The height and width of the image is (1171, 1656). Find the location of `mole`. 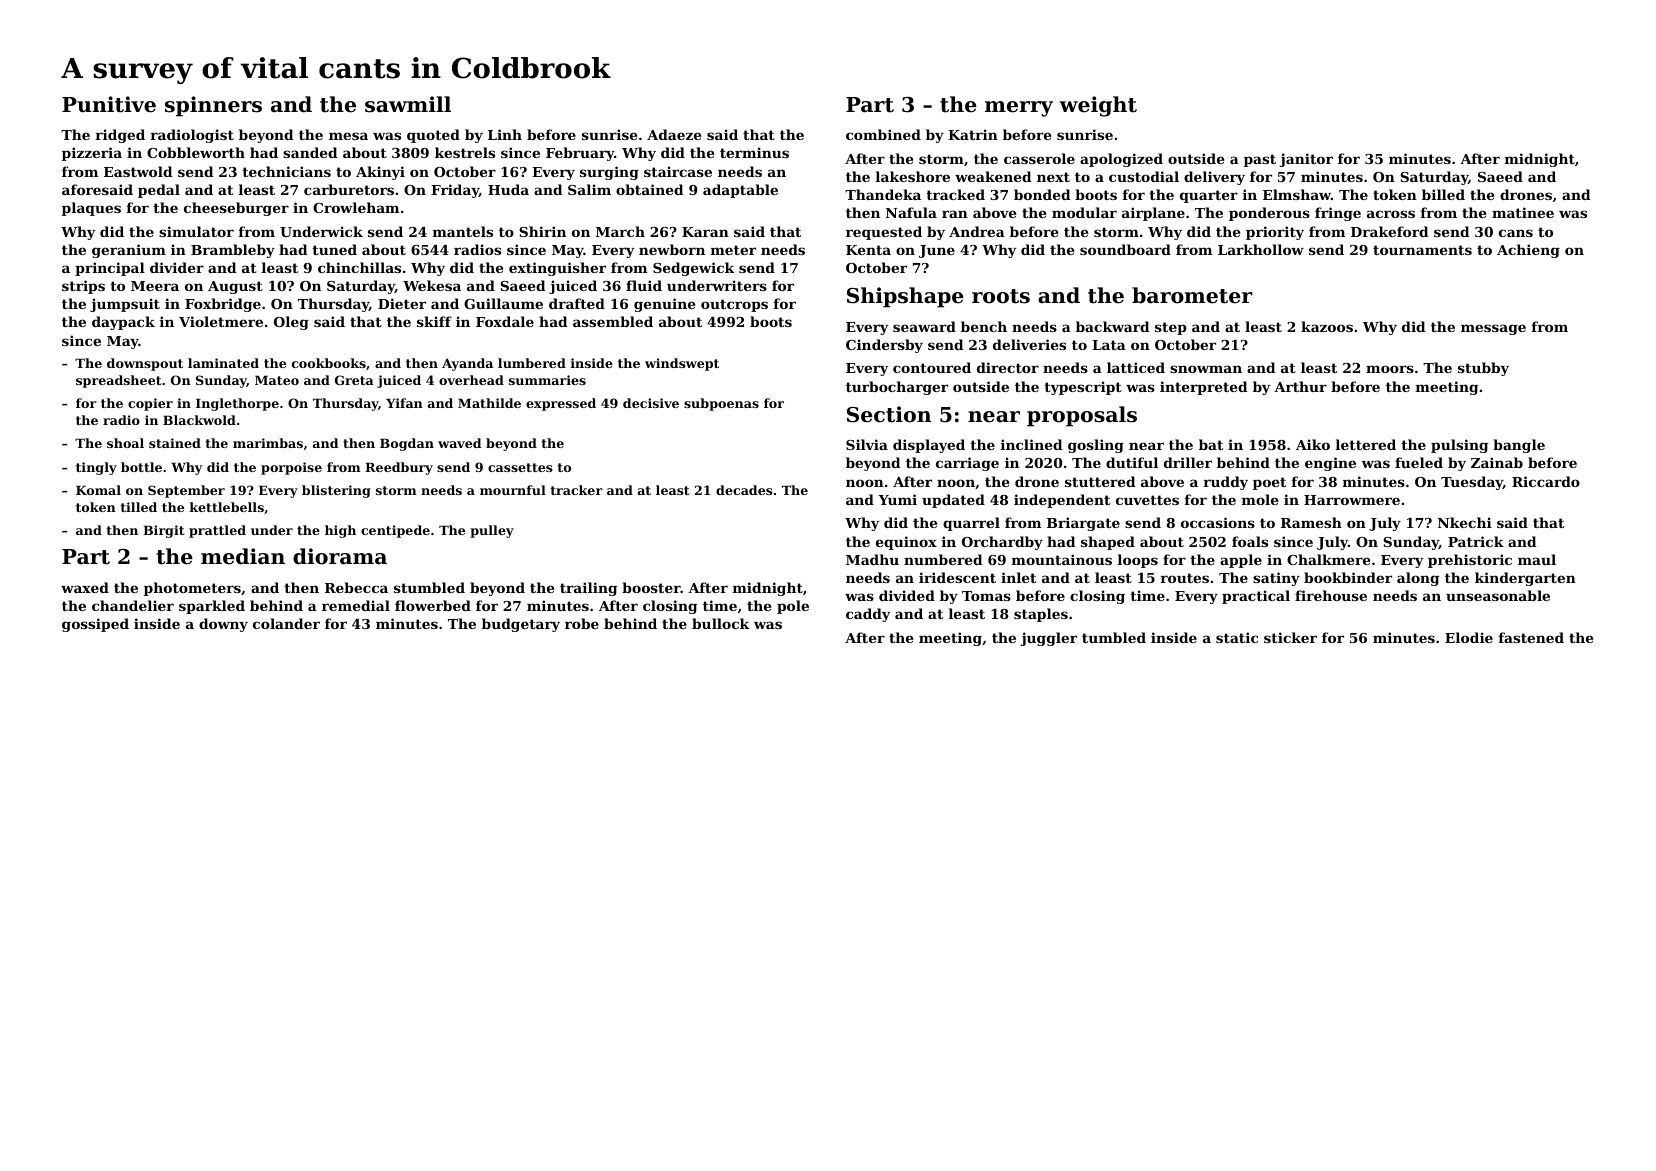

mole is located at coordinates (1260, 499).
